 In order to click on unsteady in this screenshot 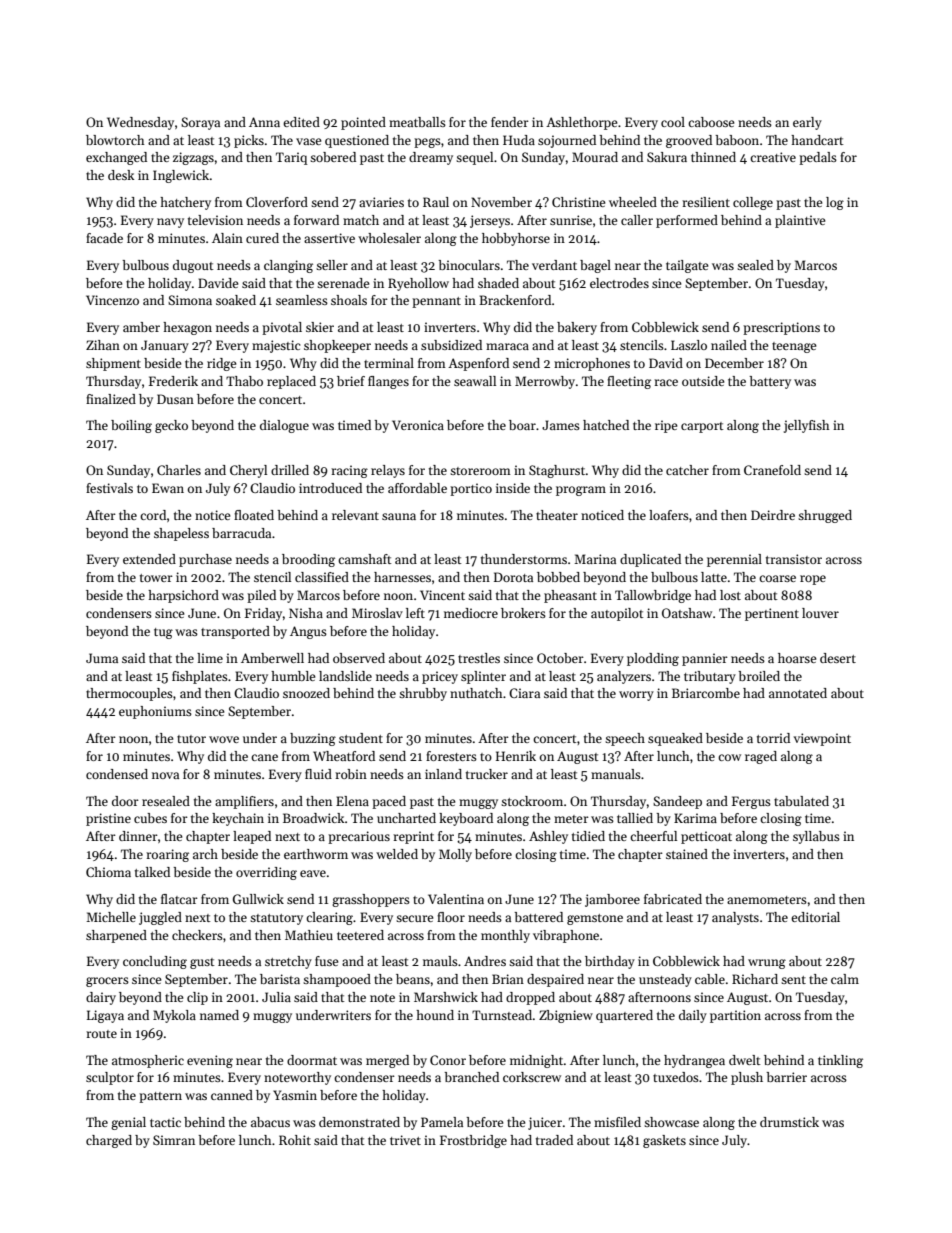, I will do `click(665, 980)`.
